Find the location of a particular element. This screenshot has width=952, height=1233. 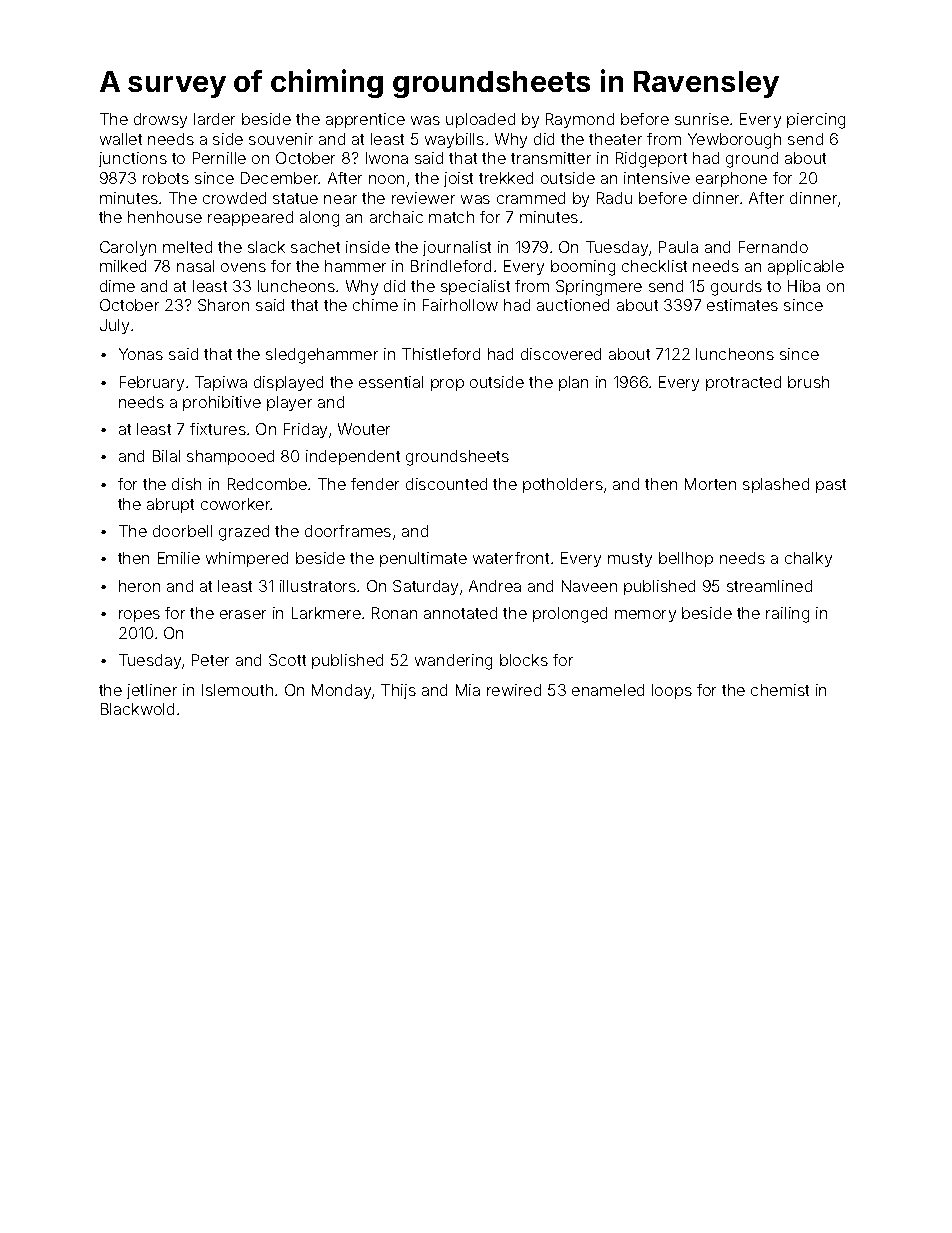

essential is located at coordinates (391, 382).
